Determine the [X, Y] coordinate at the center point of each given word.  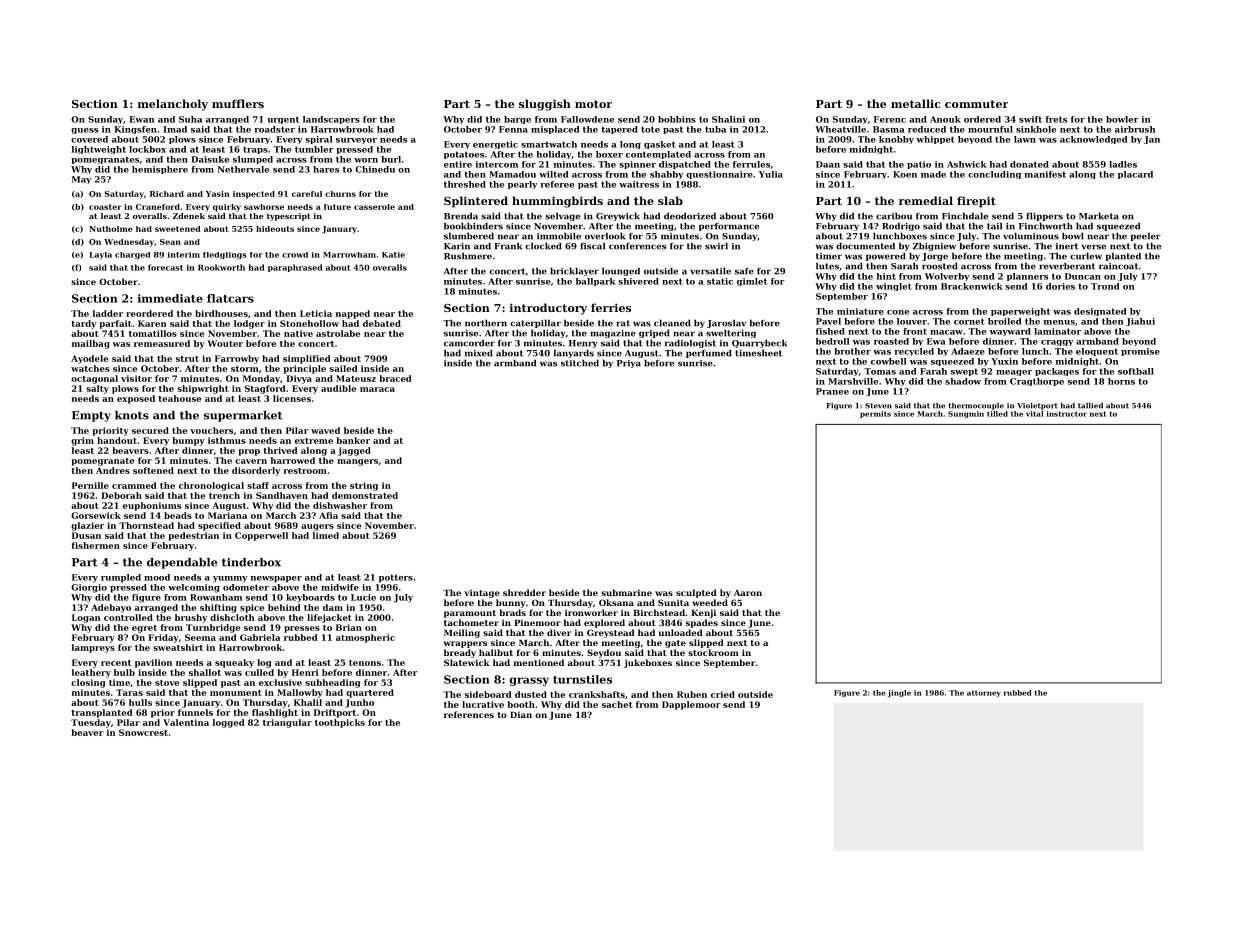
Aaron [748, 593]
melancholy [173, 105]
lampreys [93, 648]
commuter [976, 104]
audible [338, 388]
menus [1059, 322]
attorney [984, 693]
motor [593, 104]
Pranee [832, 391]
